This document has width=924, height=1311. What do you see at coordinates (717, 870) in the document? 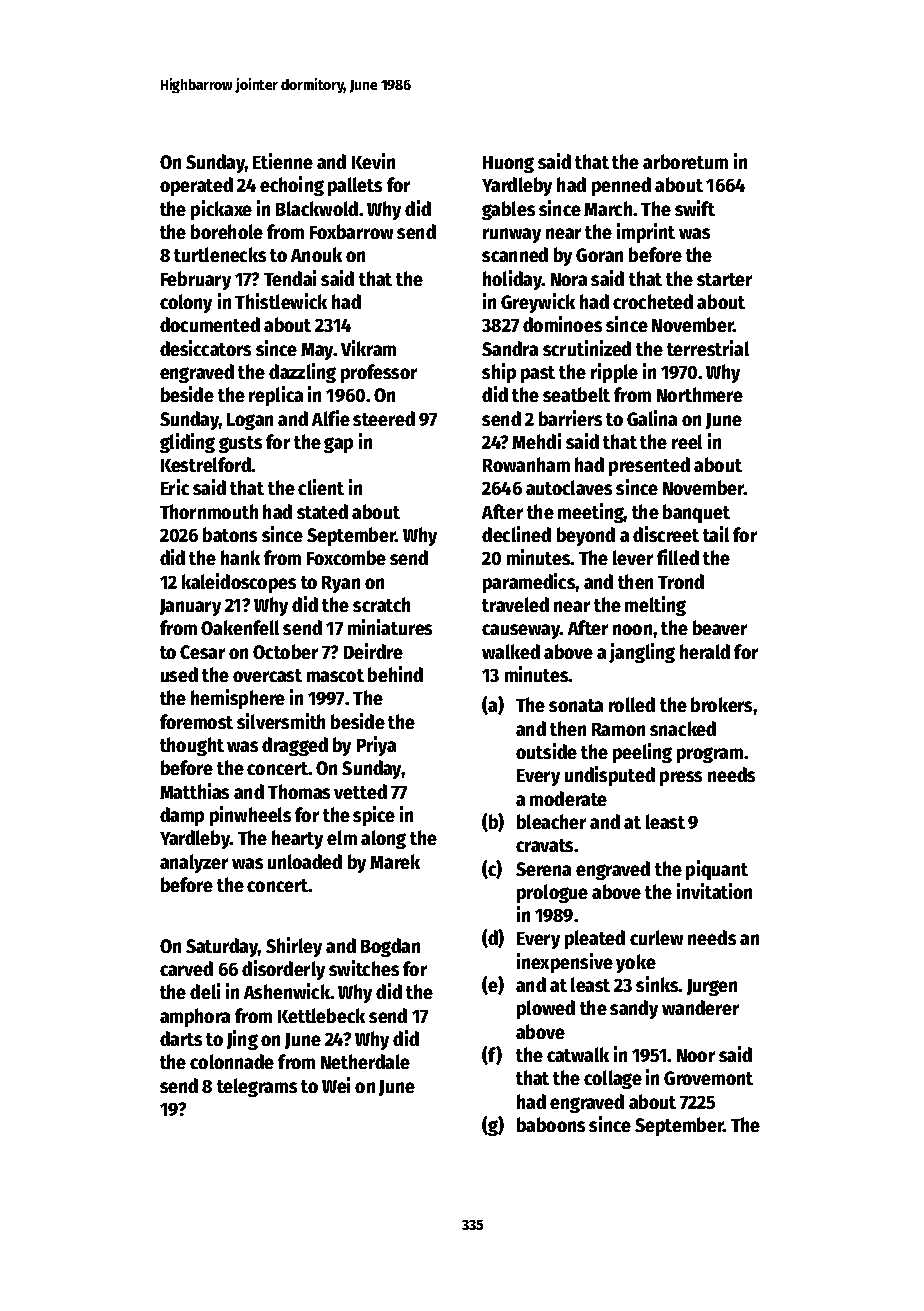
I see `piquant` at bounding box center [717, 870].
